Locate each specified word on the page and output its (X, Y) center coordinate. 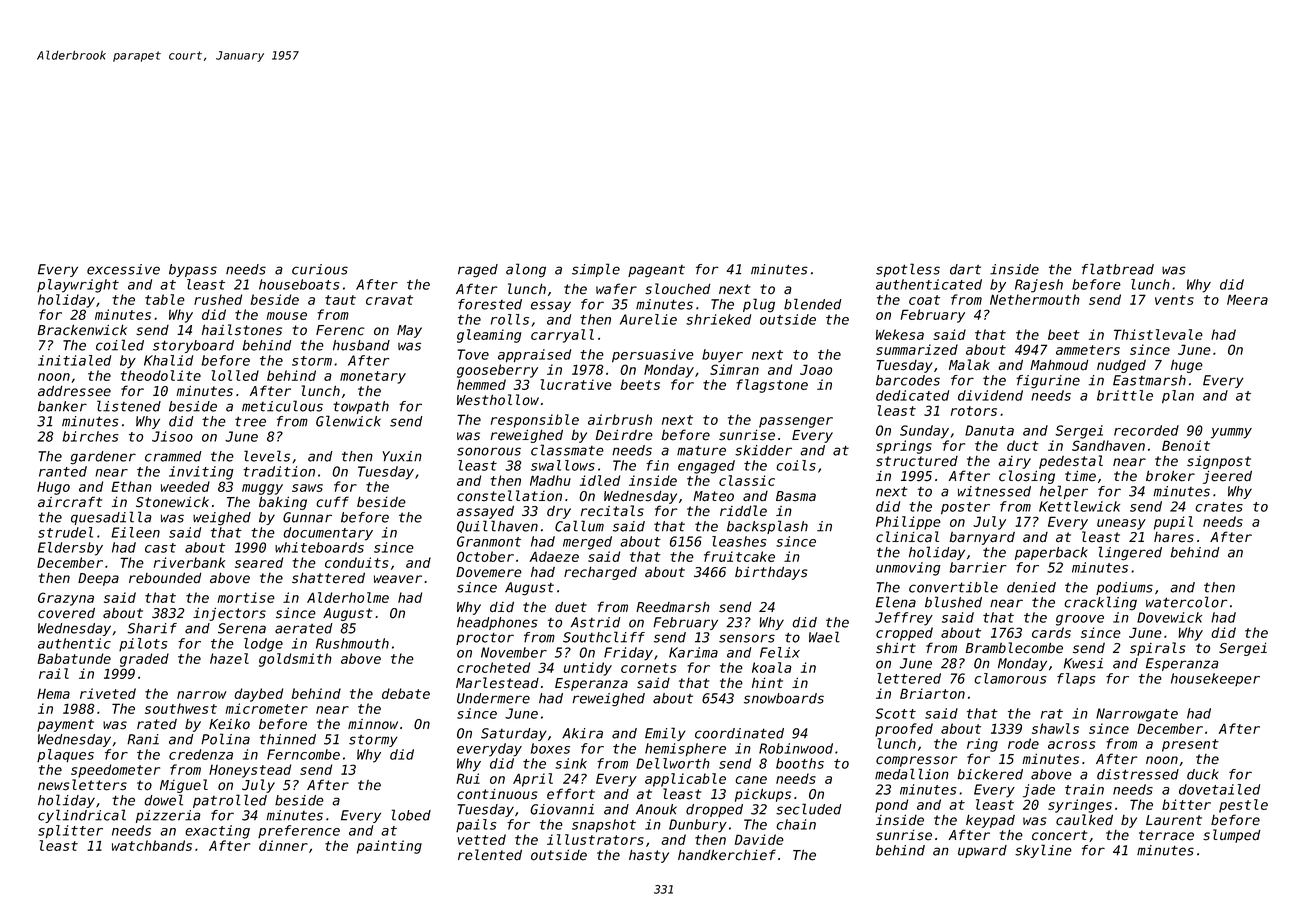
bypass (193, 270)
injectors (229, 614)
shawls (1055, 728)
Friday (628, 654)
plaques (65, 756)
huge (1187, 366)
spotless (908, 270)
